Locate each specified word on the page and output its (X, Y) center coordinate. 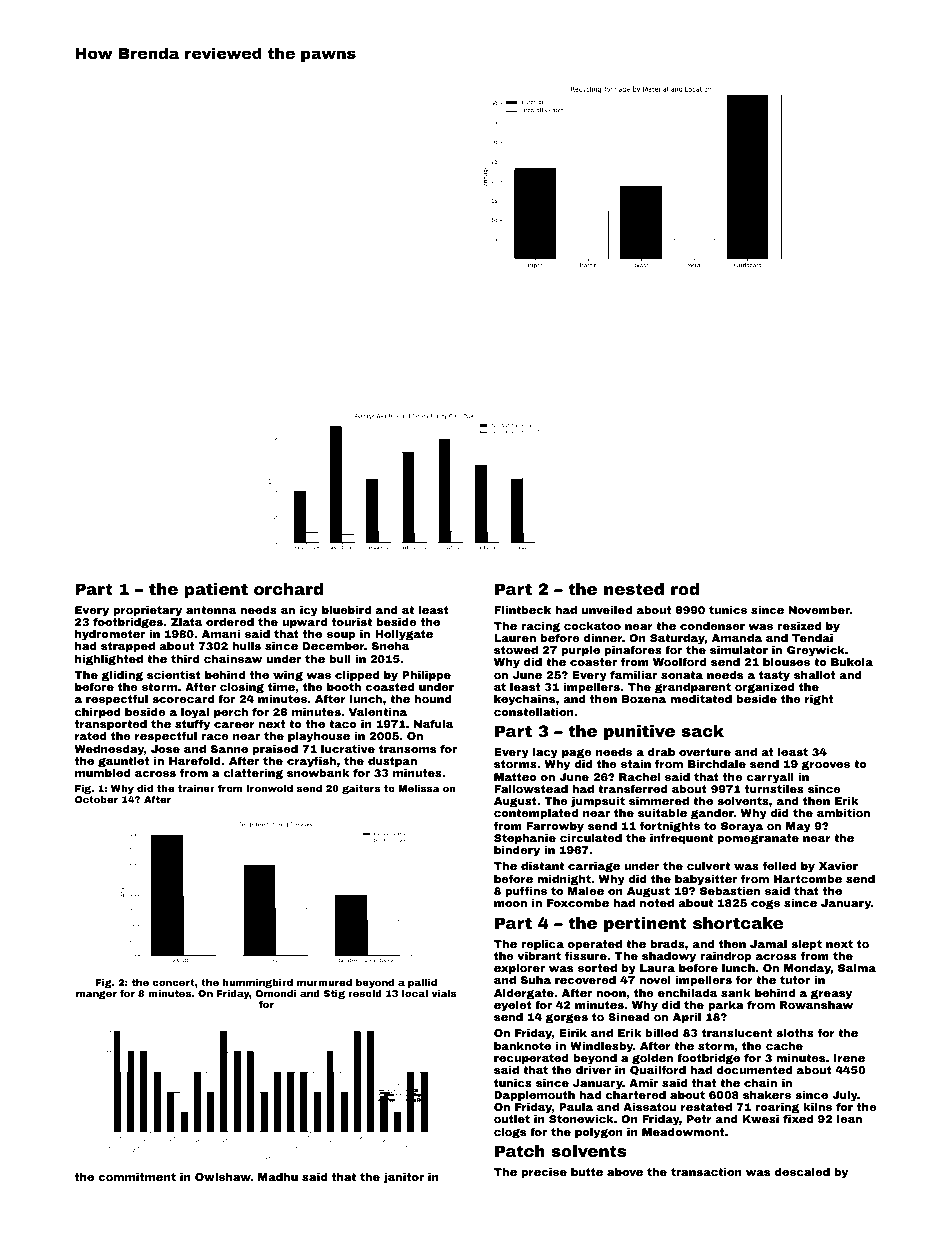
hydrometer (110, 635)
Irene (849, 1058)
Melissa (419, 788)
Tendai (812, 638)
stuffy (192, 725)
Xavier (838, 866)
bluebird (346, 610)
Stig (334, 994)
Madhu (278, 1177)
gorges (567, 1019)
